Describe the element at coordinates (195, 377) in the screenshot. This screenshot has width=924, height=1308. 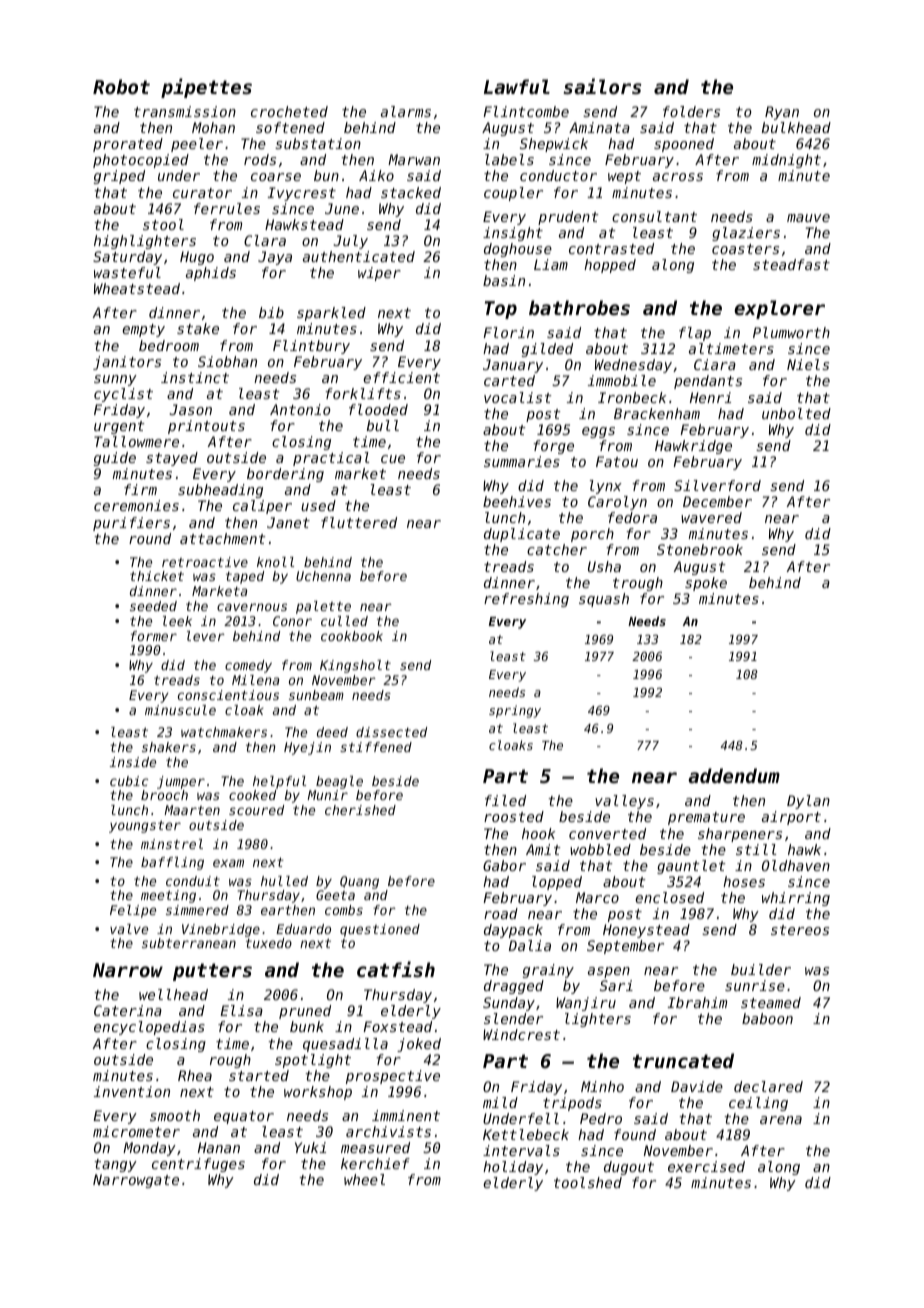
I see `instinct` at that location.
